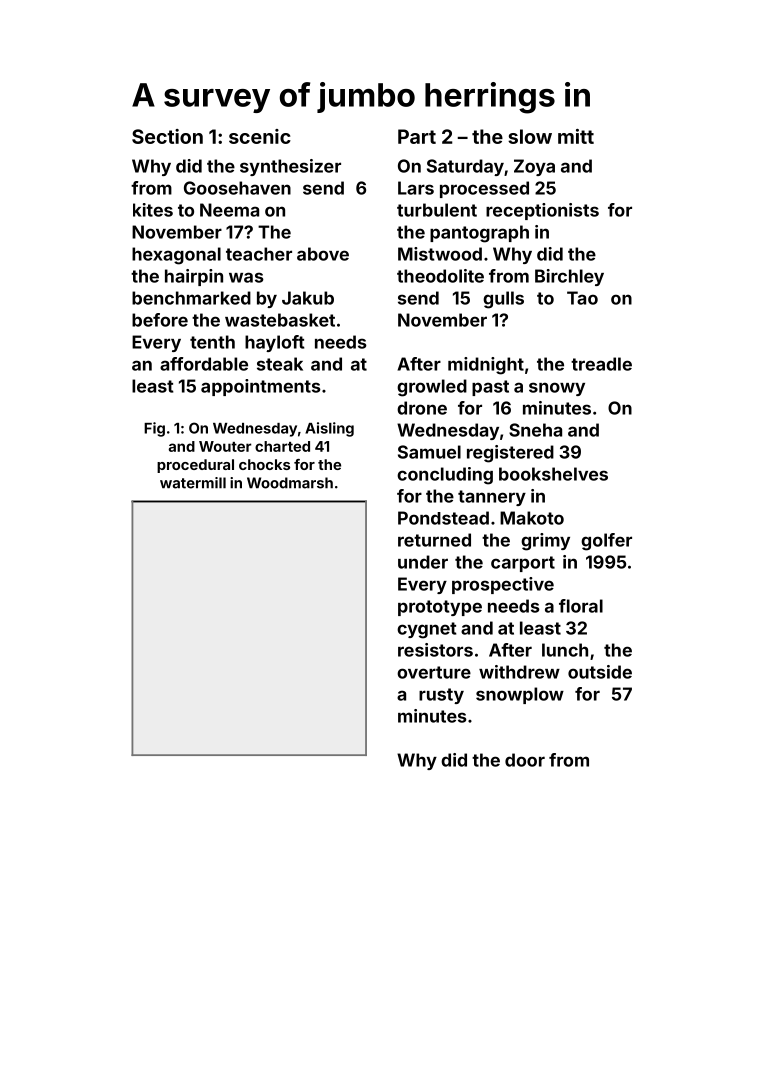 The image size is (764, 1083). I want to click on rusty, so click(441, 696).
